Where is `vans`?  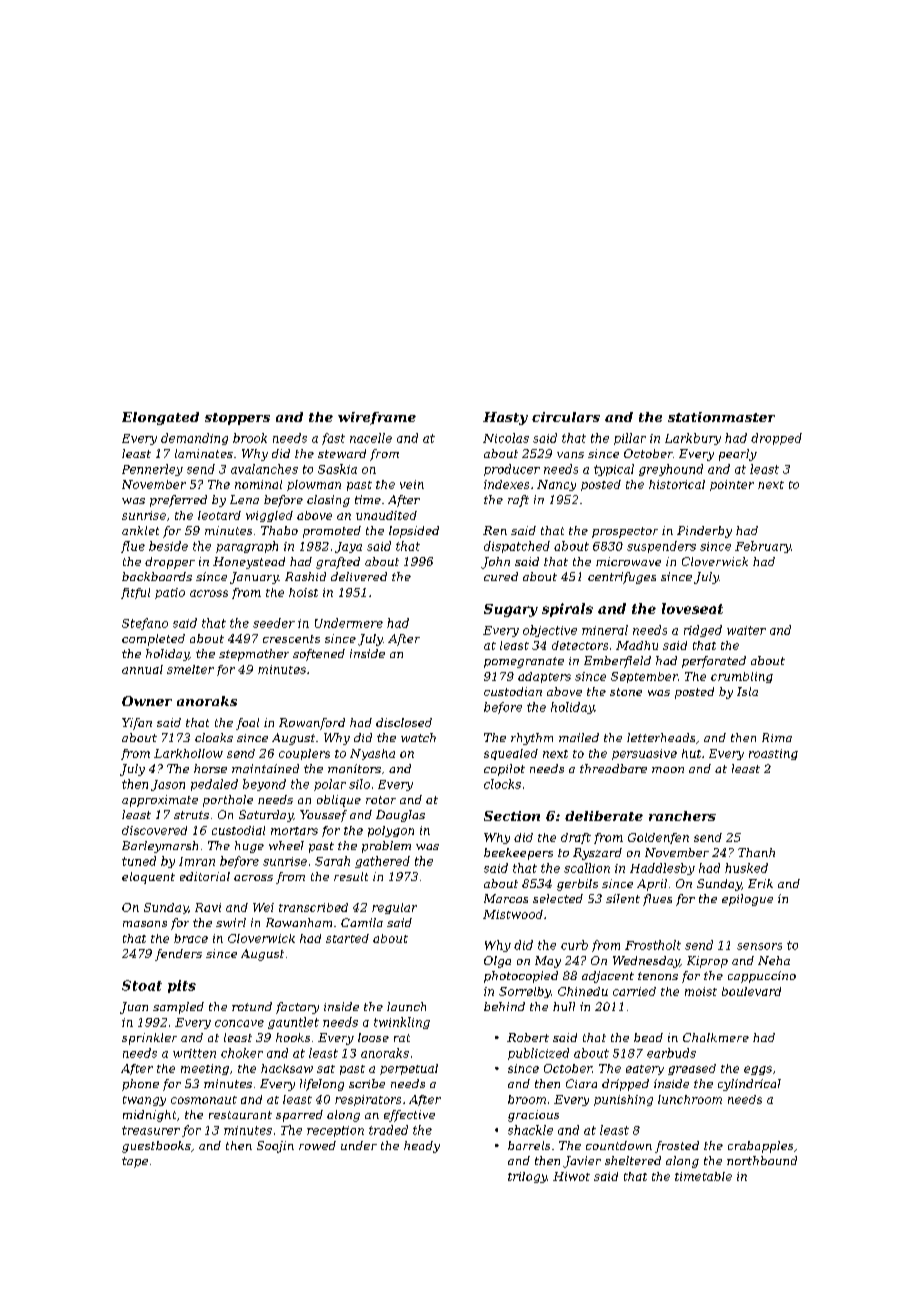 vans is located at coordinates (570, 455).
